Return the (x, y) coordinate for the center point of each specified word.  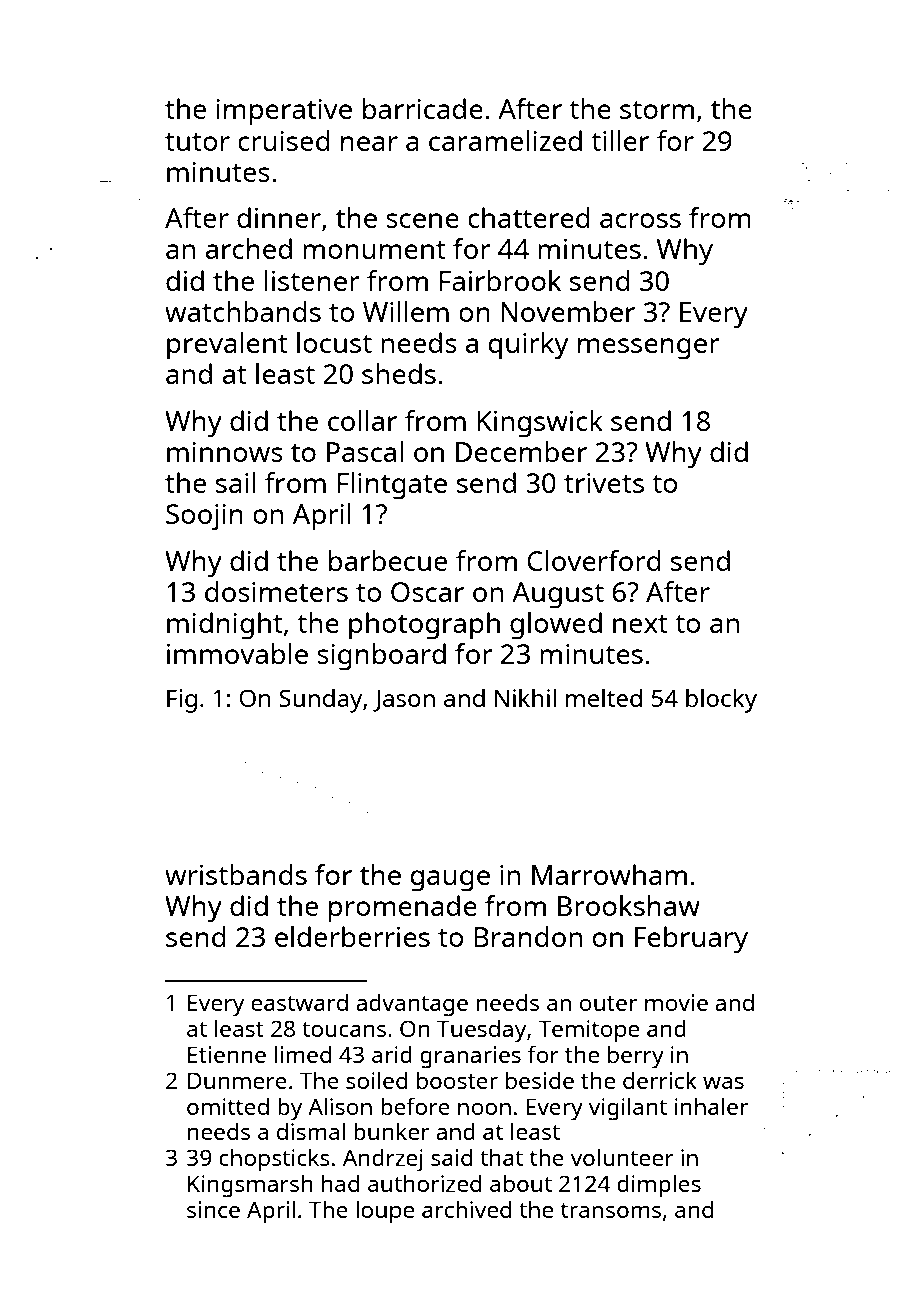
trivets (604, 483)
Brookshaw (629, 905)
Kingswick (540, 424)
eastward (299, 1002)
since (213, 1209)
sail (235, 482)
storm (657, 110)
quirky (528, 346)
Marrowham (609, 874)
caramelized (505, 140)
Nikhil (525, 697)
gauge (450, 881)
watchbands (243, 311)
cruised (284, 140)
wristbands (236, 874)
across (640, 220)
